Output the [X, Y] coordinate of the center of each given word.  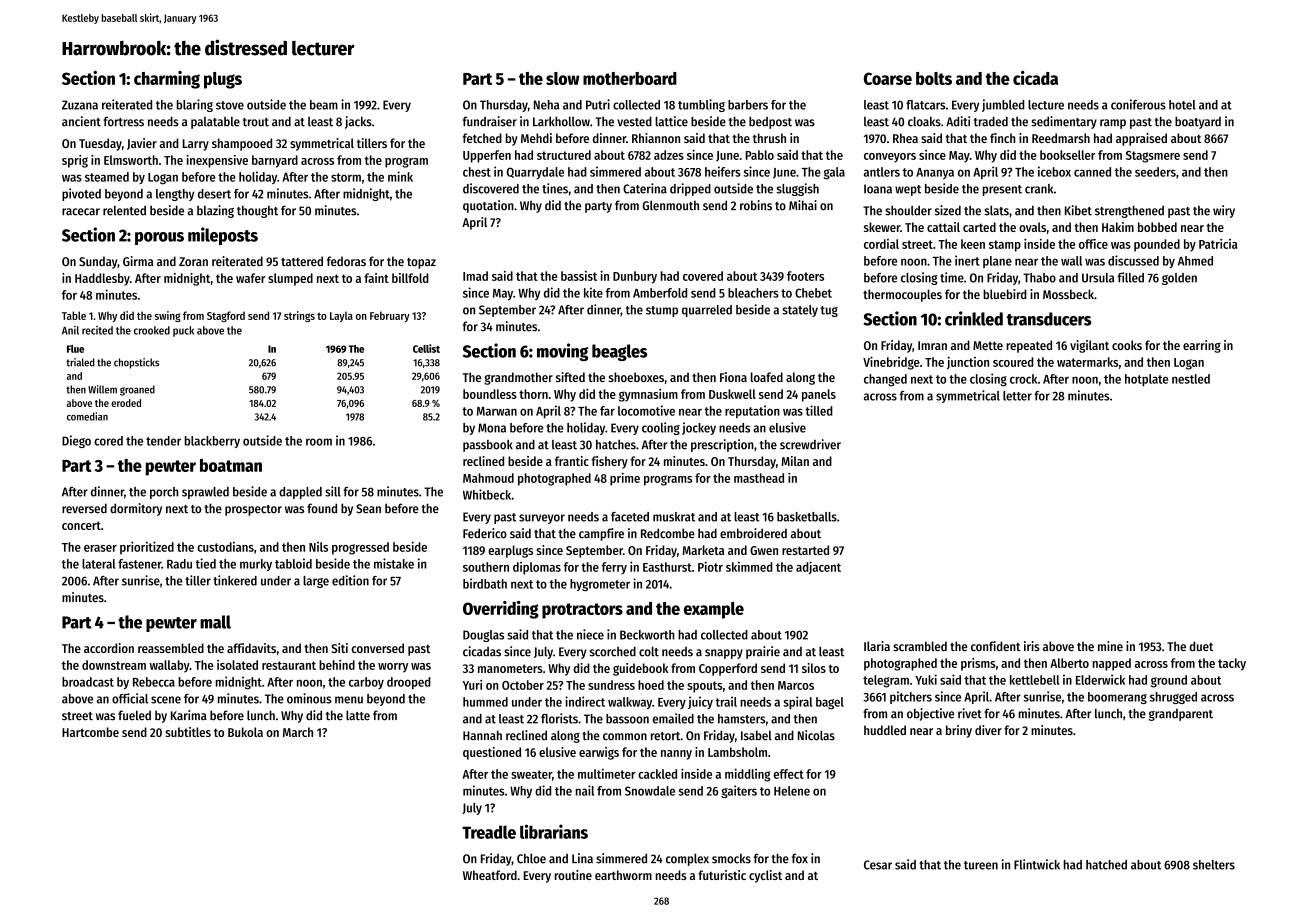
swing [168, 316]
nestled [1191, 379]
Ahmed [1195, 261]
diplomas [537, 568]
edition [350, 580]
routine [573, 875]
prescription [722, 445]
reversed [84, 508]
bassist [579, 276]
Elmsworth [131, 160]
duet [1201, 646]
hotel [1182, 105]
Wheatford [490, 875]
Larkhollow [561, 121]
